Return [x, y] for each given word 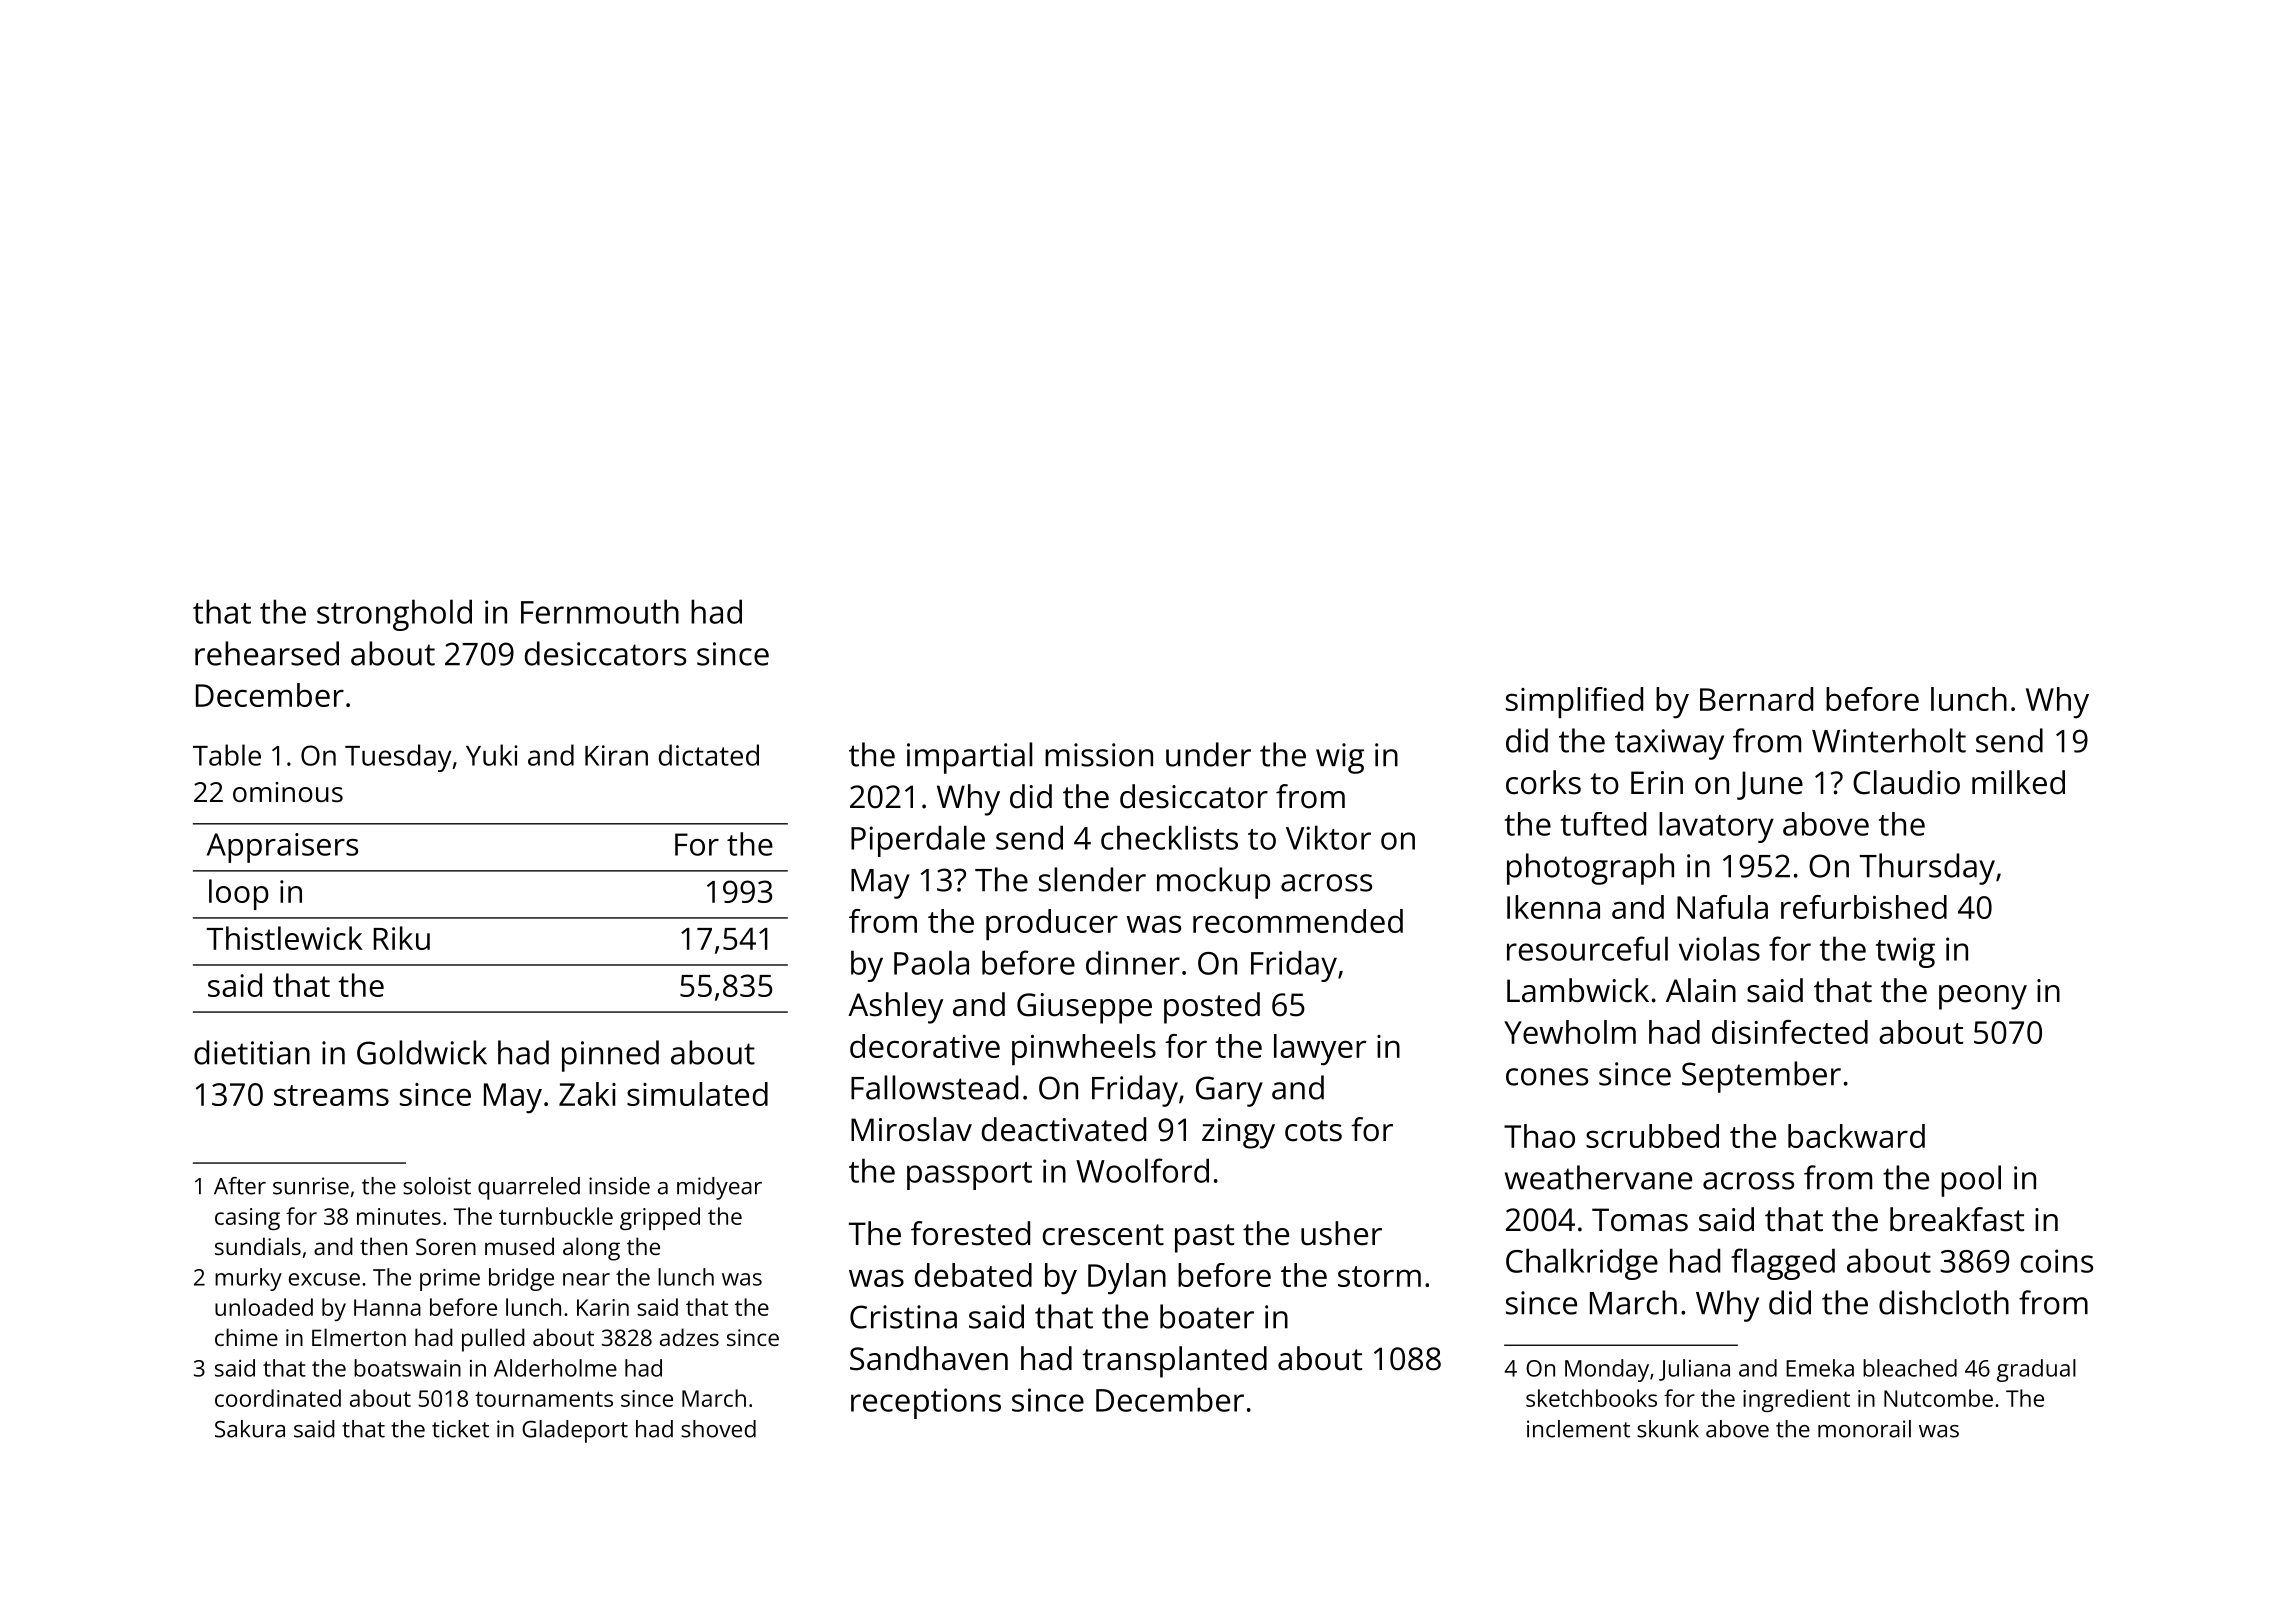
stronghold [394, 615]
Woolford [1142, 1170]
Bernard [1756, 699]
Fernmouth [600, 611]
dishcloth [1944, 1302]
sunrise [311, 1186]
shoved [718, 1429]
